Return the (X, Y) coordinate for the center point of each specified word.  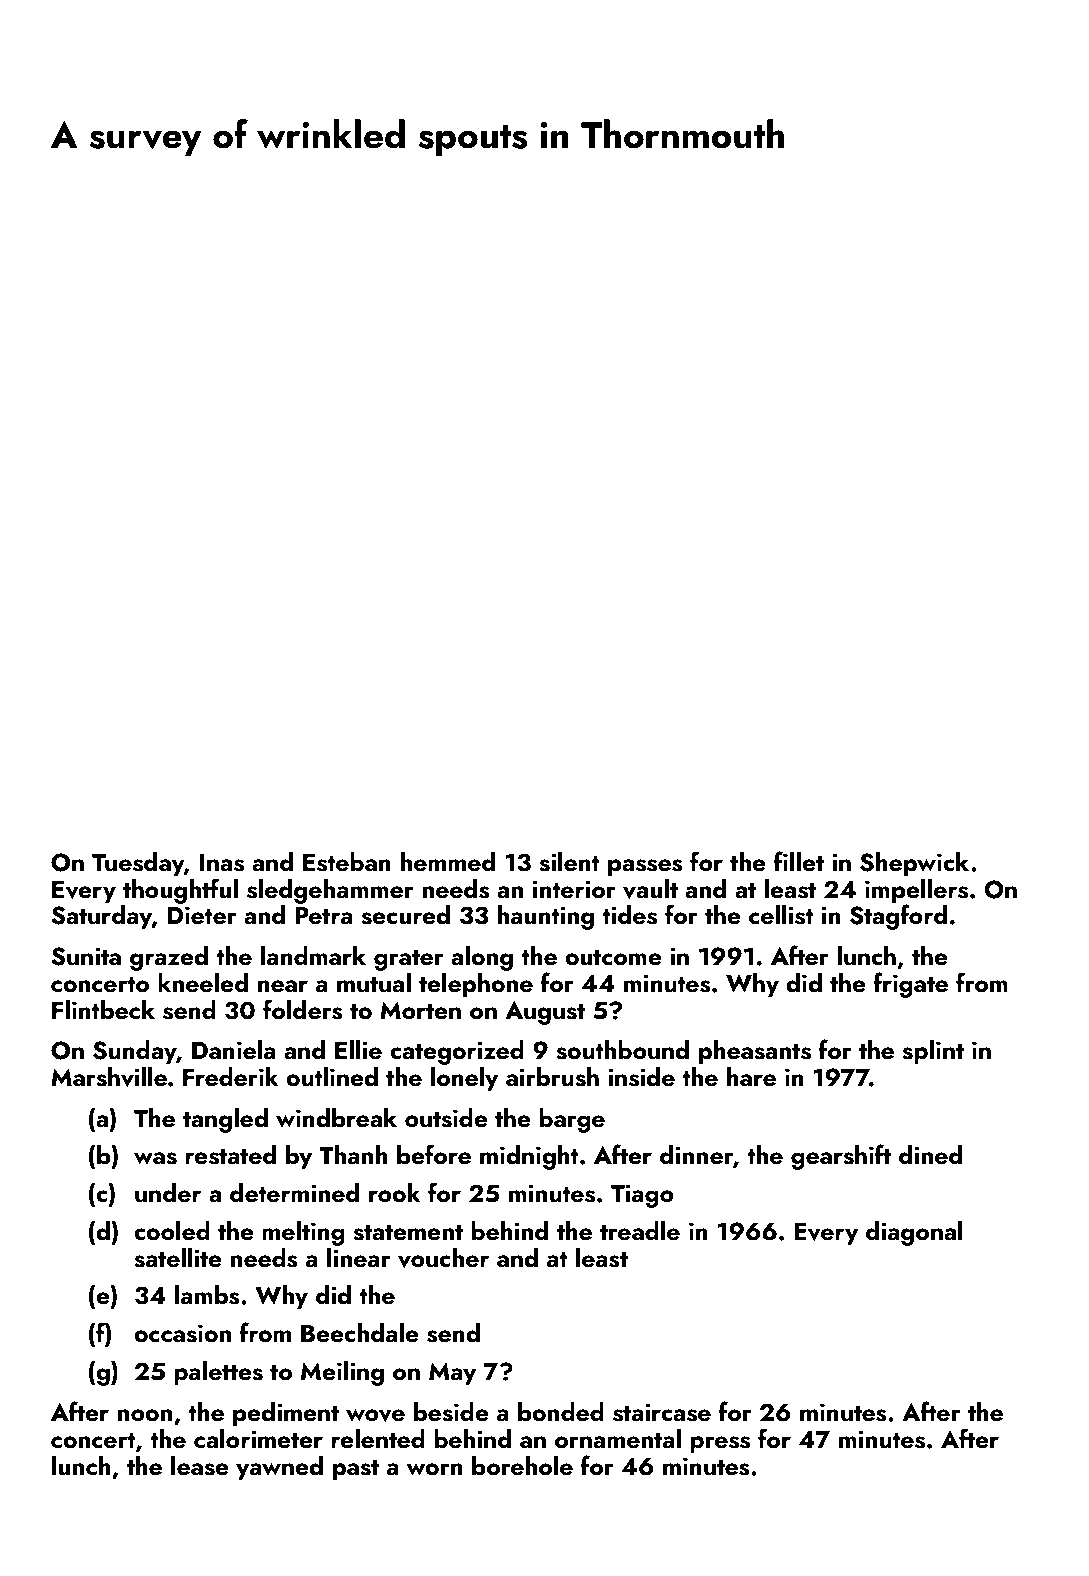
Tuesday (138, 864)
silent (569, 862)
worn (435, 1469)
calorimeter (258, 1439)
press (720, 1445)
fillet (799, 861)
